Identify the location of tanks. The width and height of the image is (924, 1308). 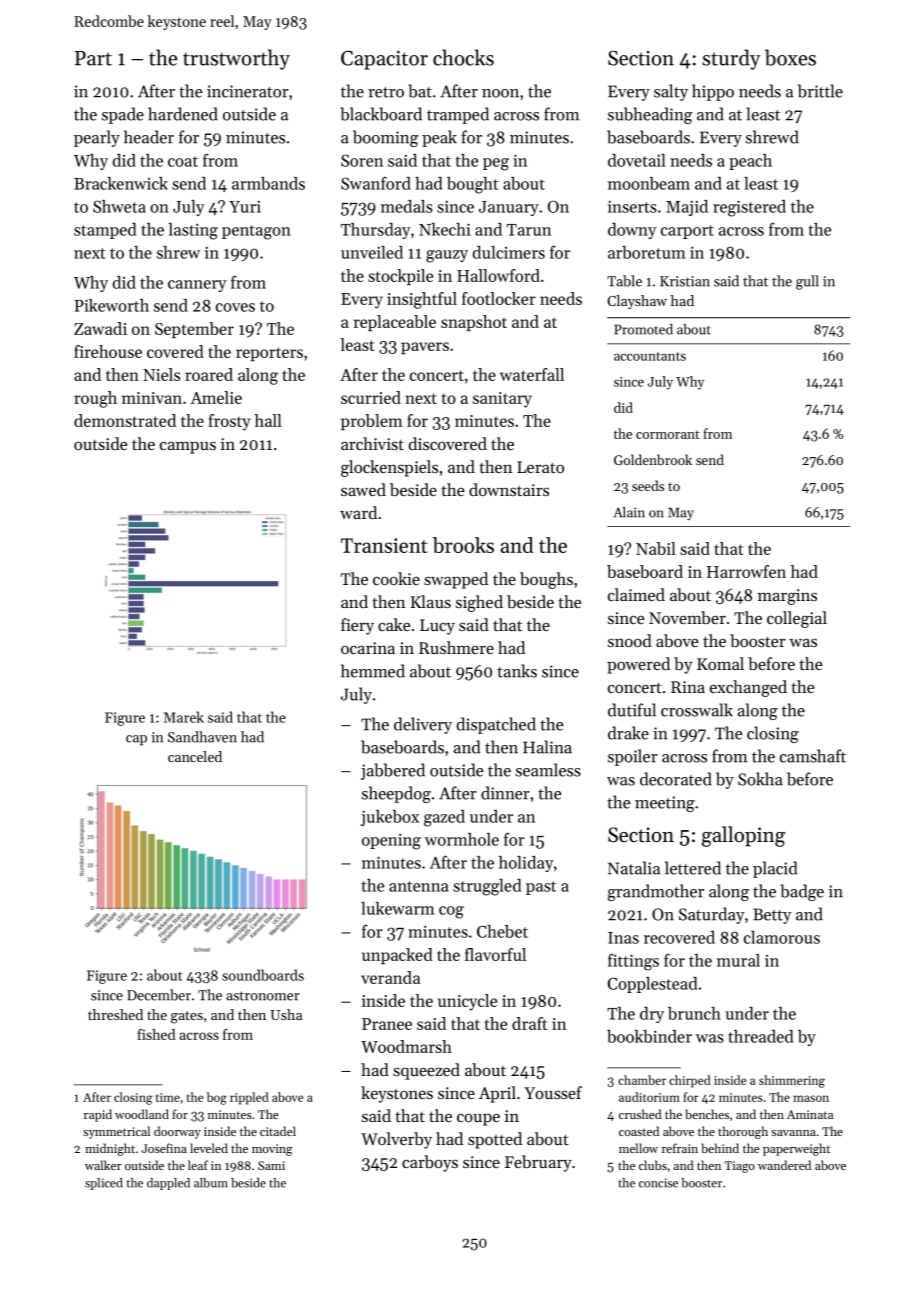
(517, 671).
